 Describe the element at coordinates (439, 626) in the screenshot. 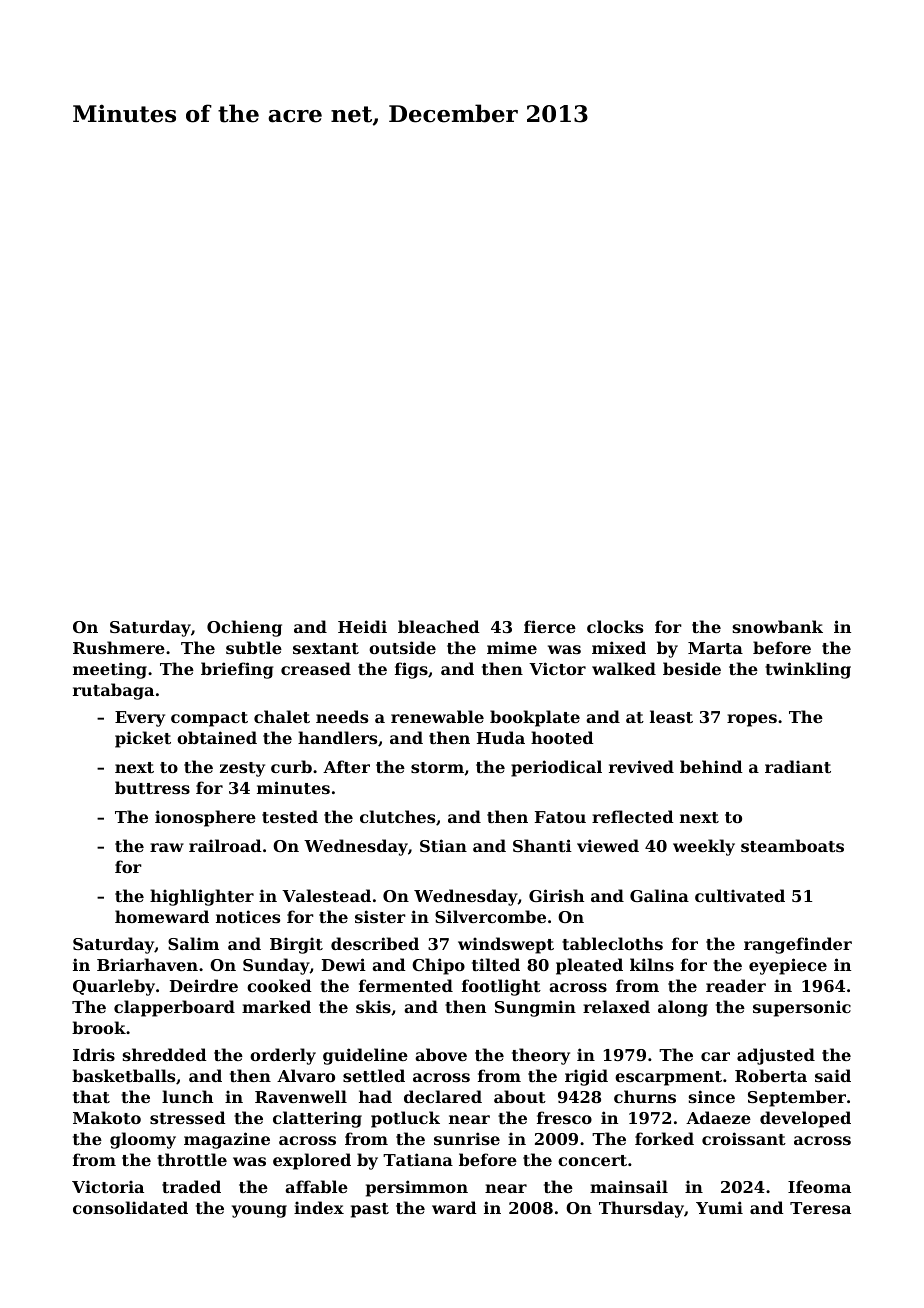

I see `bleached` at that location.
